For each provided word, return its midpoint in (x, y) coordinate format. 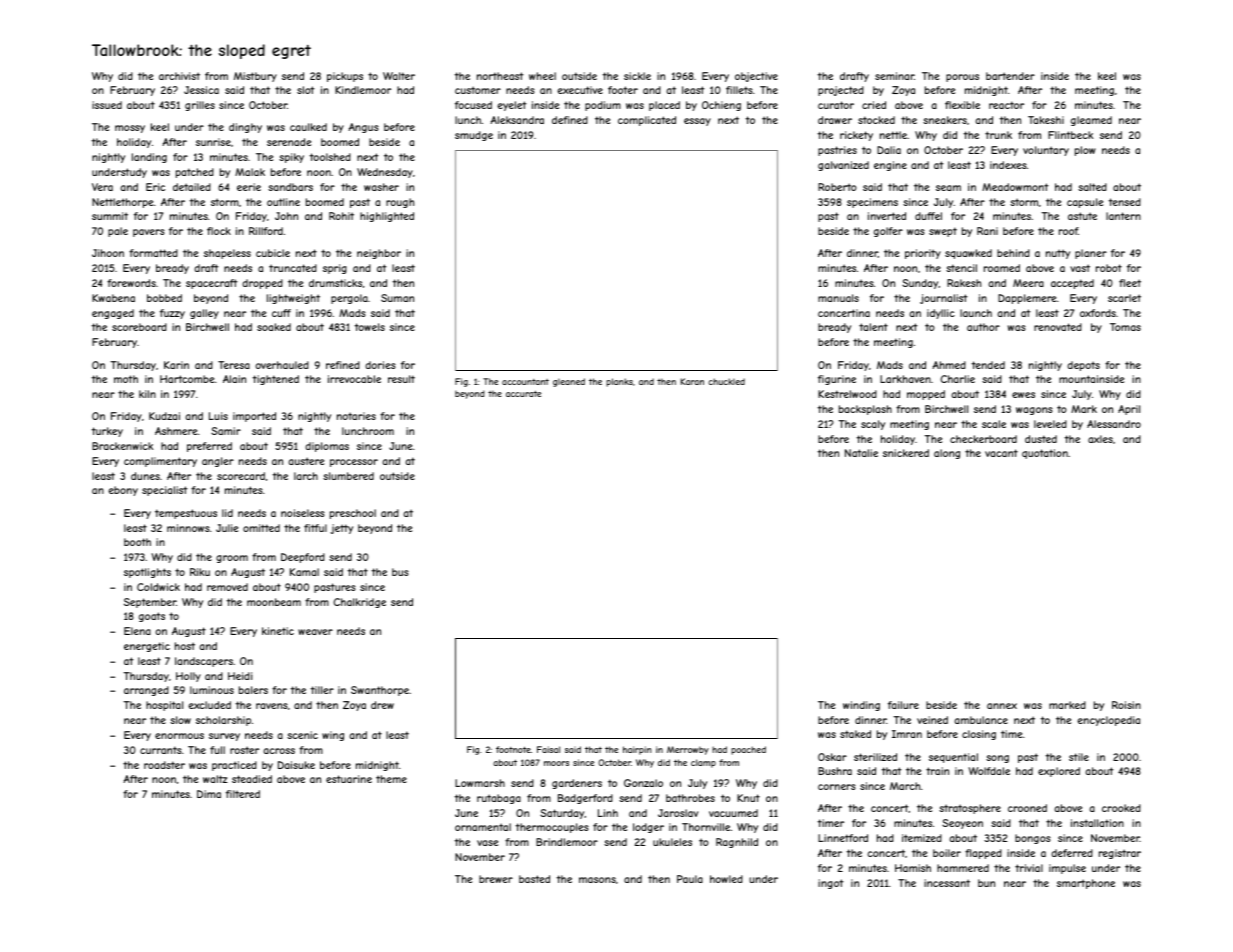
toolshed (330, 157)
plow (1085, 151)
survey (224, 737)
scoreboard (139, 327)
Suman (397, 298)
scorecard (241, 476)
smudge (474, 136)
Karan (692, 381)
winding (861, 706)
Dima (209, 794)
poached (748, 750)
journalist (943, 299)
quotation (1045, 454)
